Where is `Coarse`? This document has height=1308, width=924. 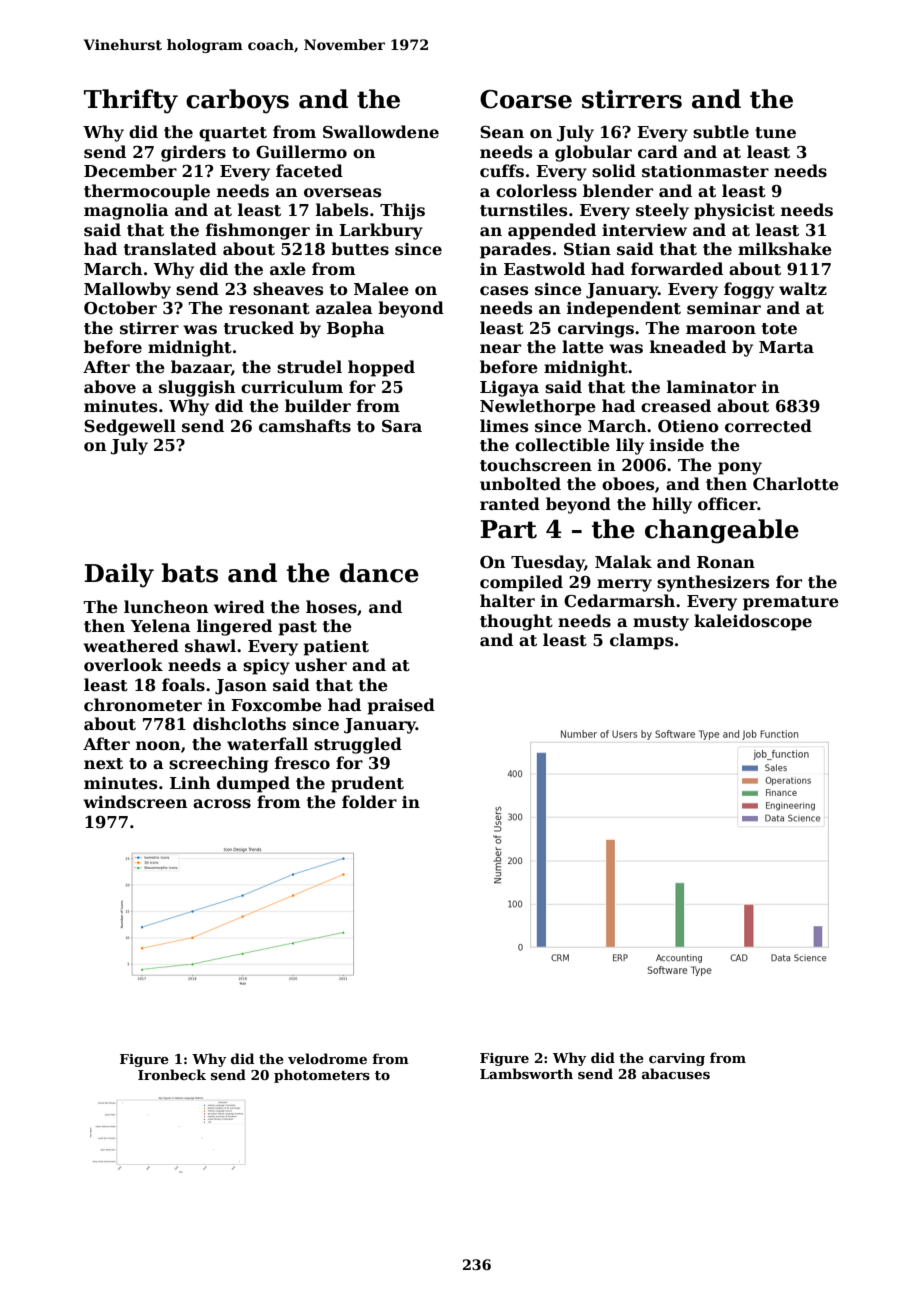 Coarse is located at coordinates (526, 99).
